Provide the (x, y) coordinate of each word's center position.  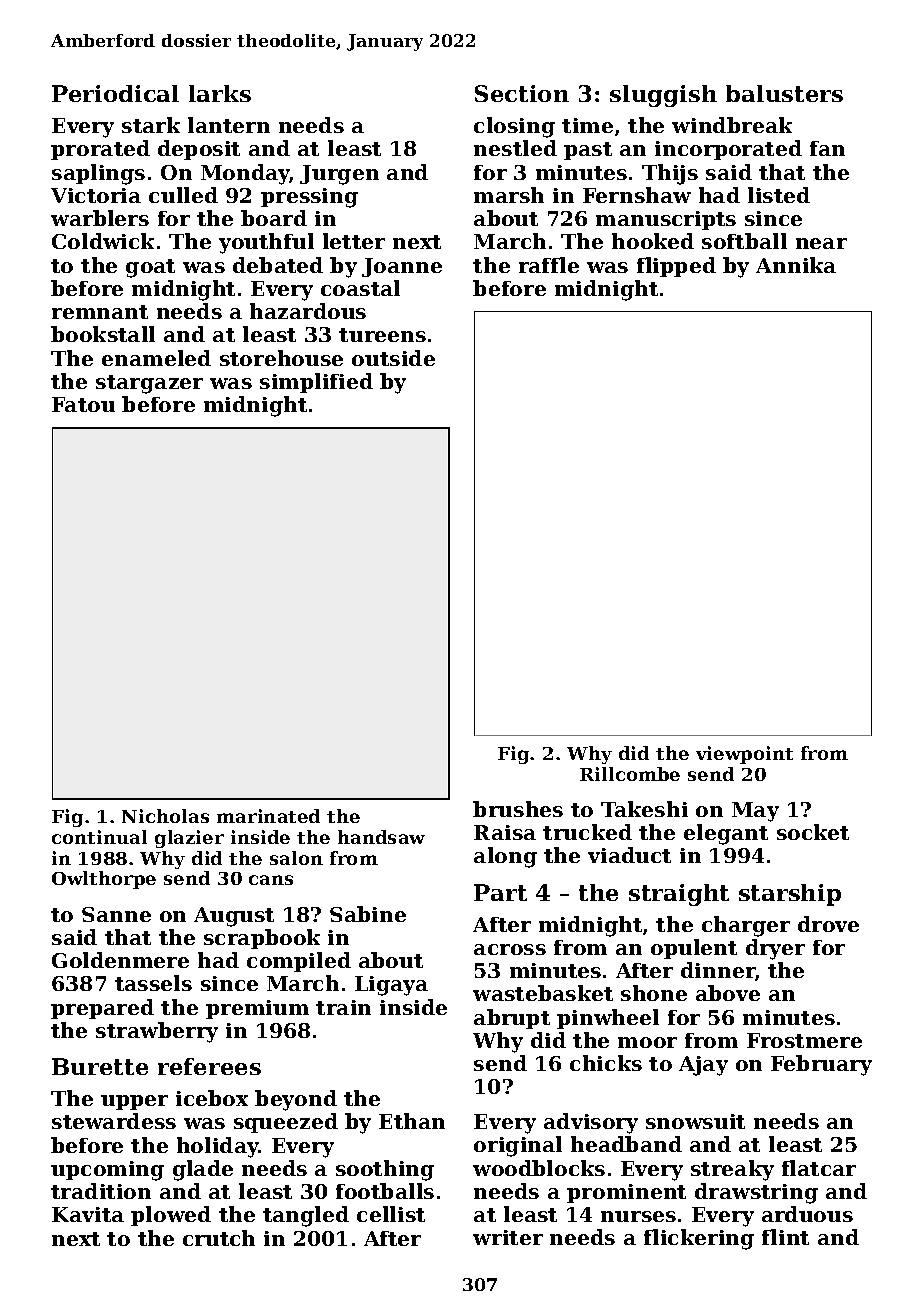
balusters (784, 93)
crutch (219, 1238)
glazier (189, 839)
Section (522, 93)
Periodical (115, 93)
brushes (518, 809)
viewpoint (744, 755)
